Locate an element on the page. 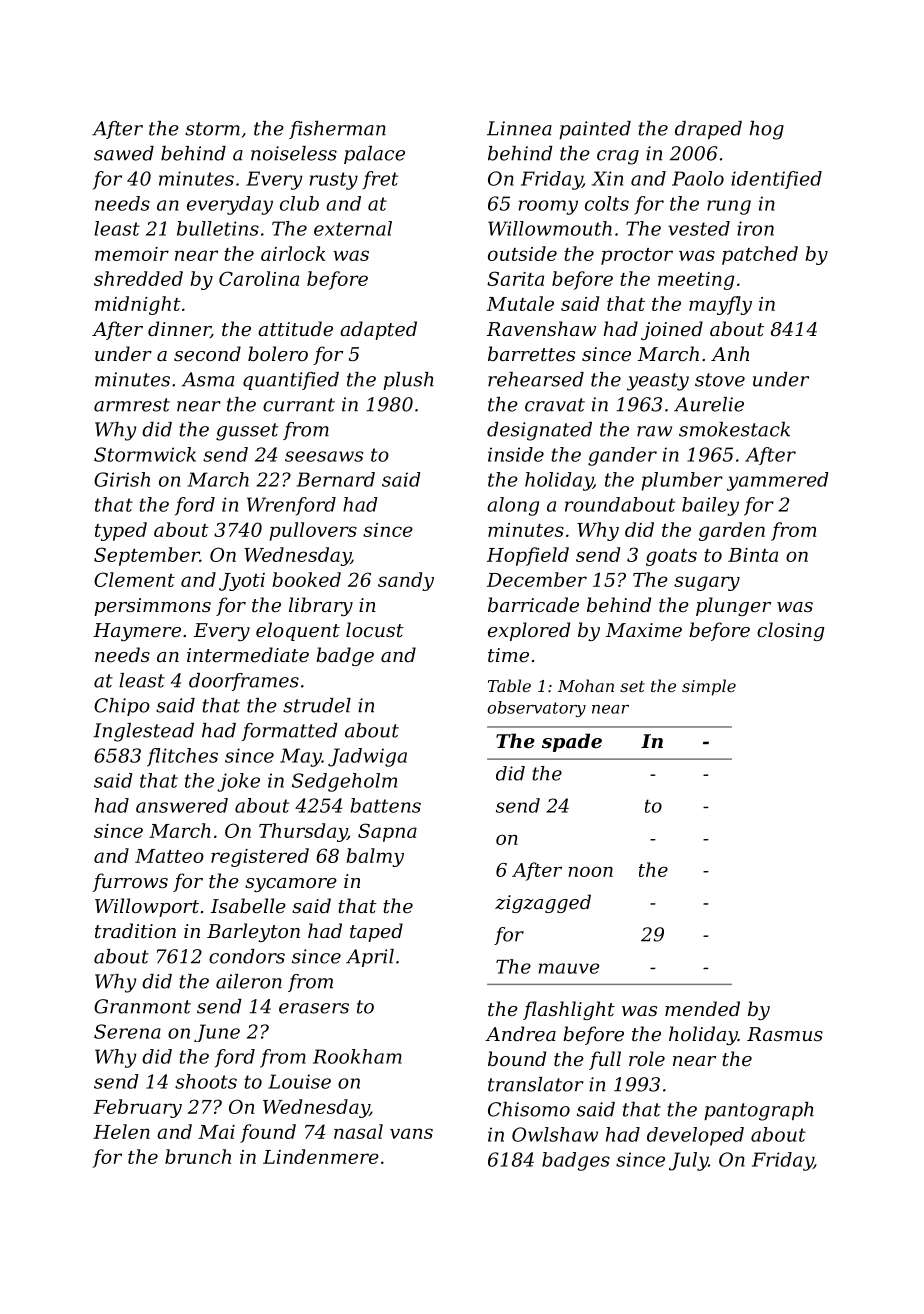 The width and height of the page is (924, 1314). patched is located at coordinates (760, 255).
